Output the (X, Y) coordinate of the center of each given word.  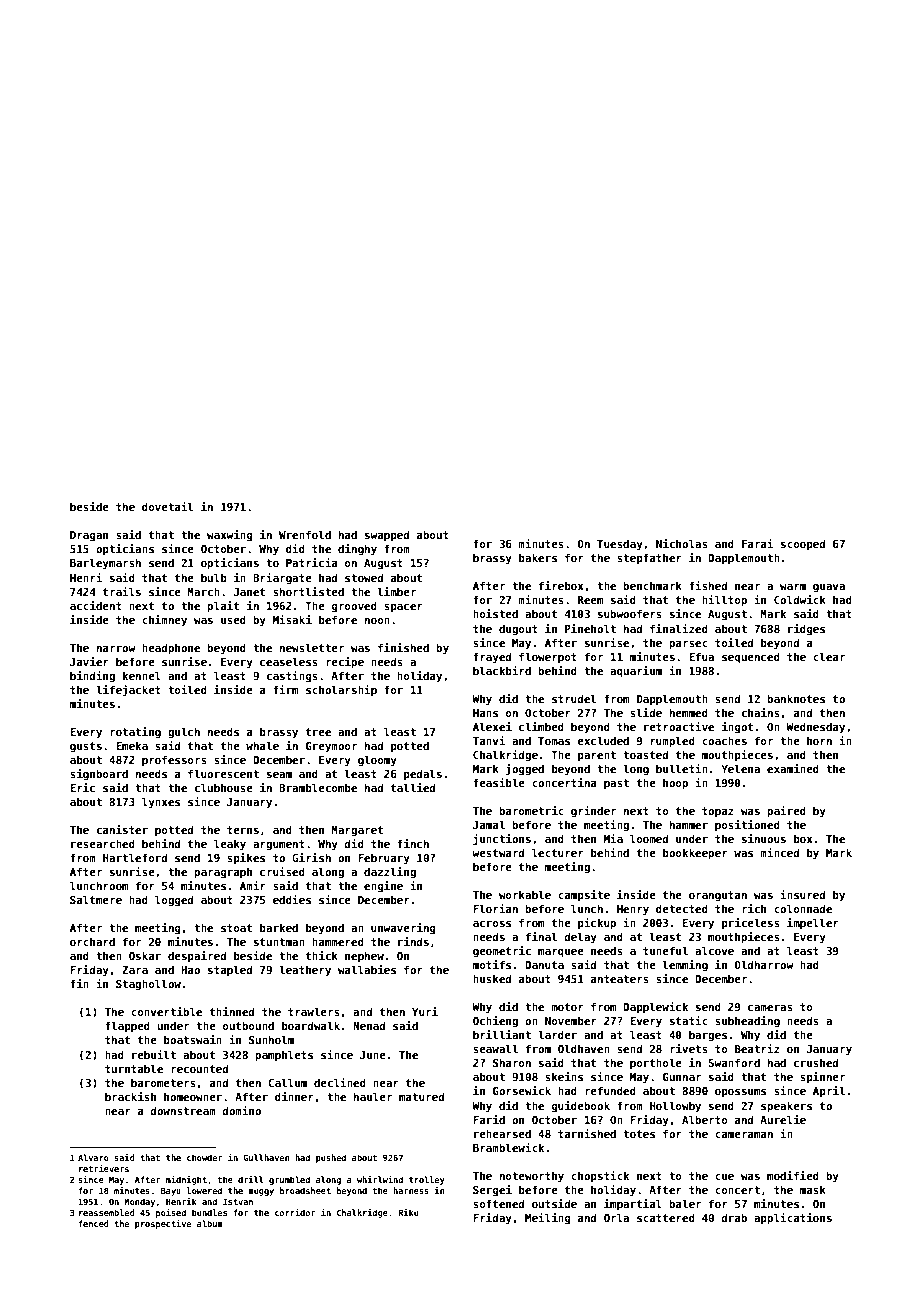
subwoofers (630, 613)
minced (779, 852)
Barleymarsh (105, 563)
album (210, 1223)
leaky (230, 844)
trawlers (314, 1011)
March (203, 591)
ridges (806, 629)
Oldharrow (763, 964)
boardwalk (311, 1025)
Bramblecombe (318, 787)
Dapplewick (655, 1007)
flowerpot (548, 657)
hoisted (495, 613)
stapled (230, 970)
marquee (561, 953)
